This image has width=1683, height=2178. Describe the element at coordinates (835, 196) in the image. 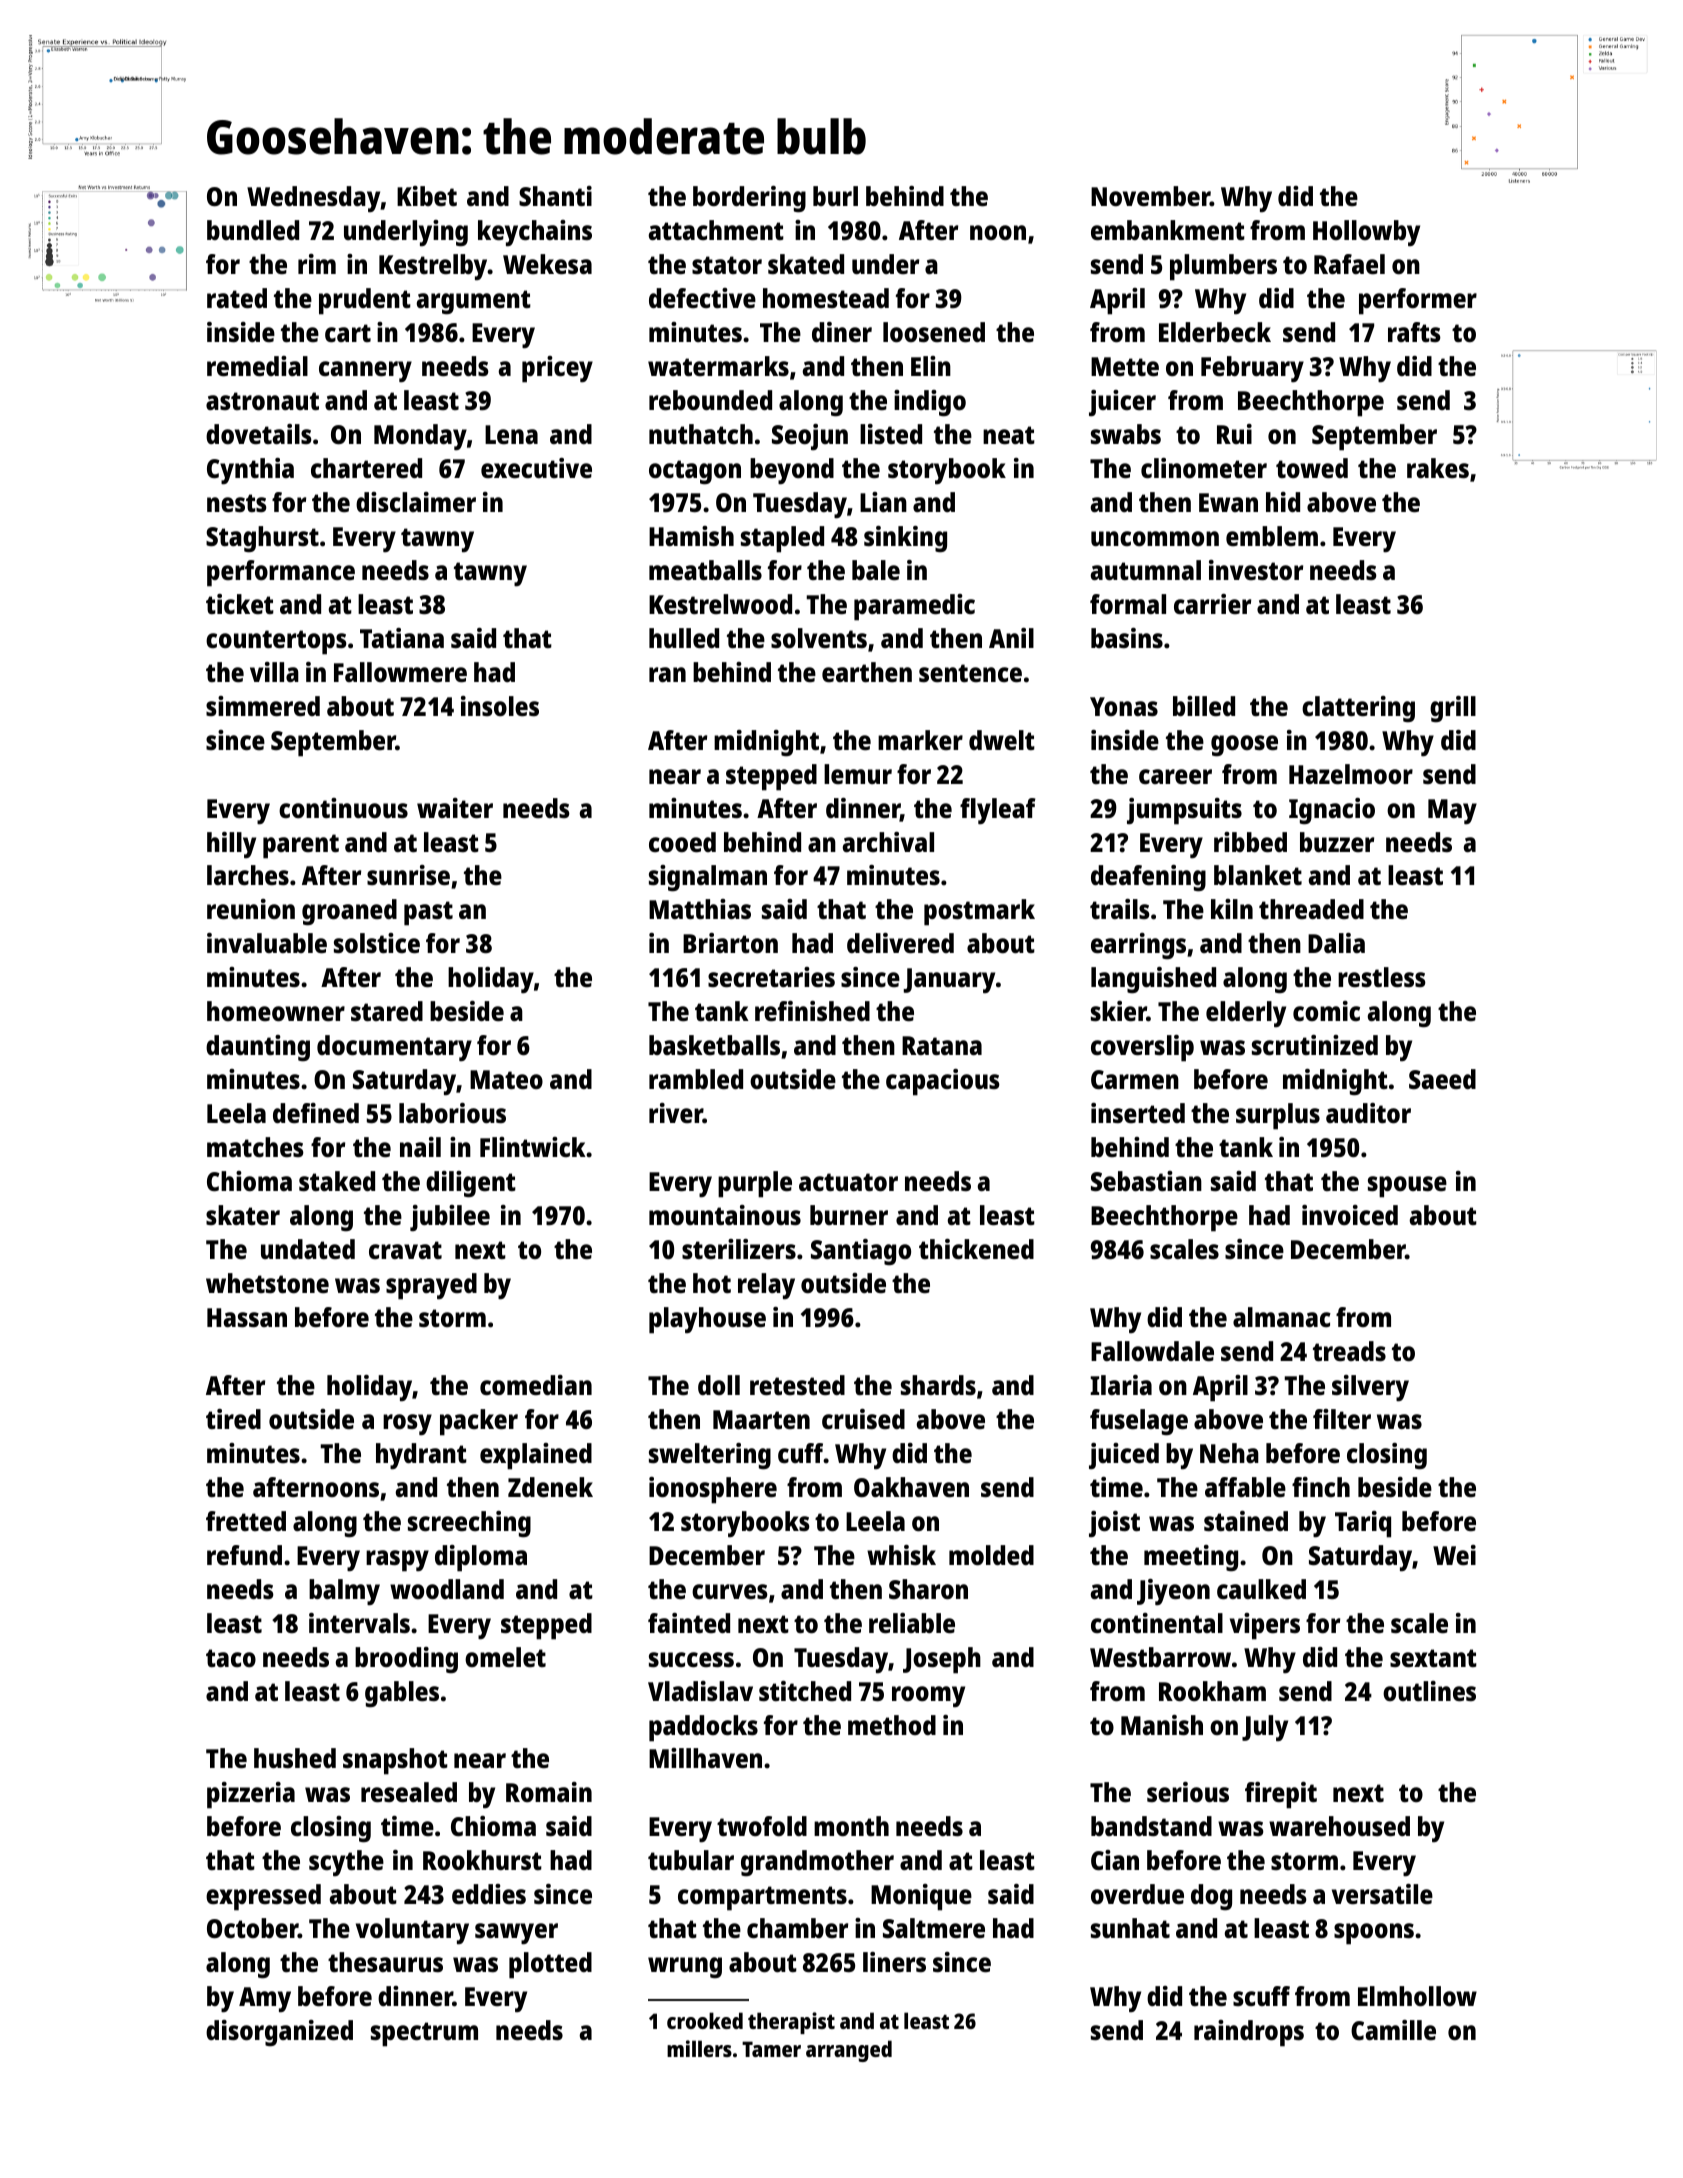

I see `burl` at that location.
